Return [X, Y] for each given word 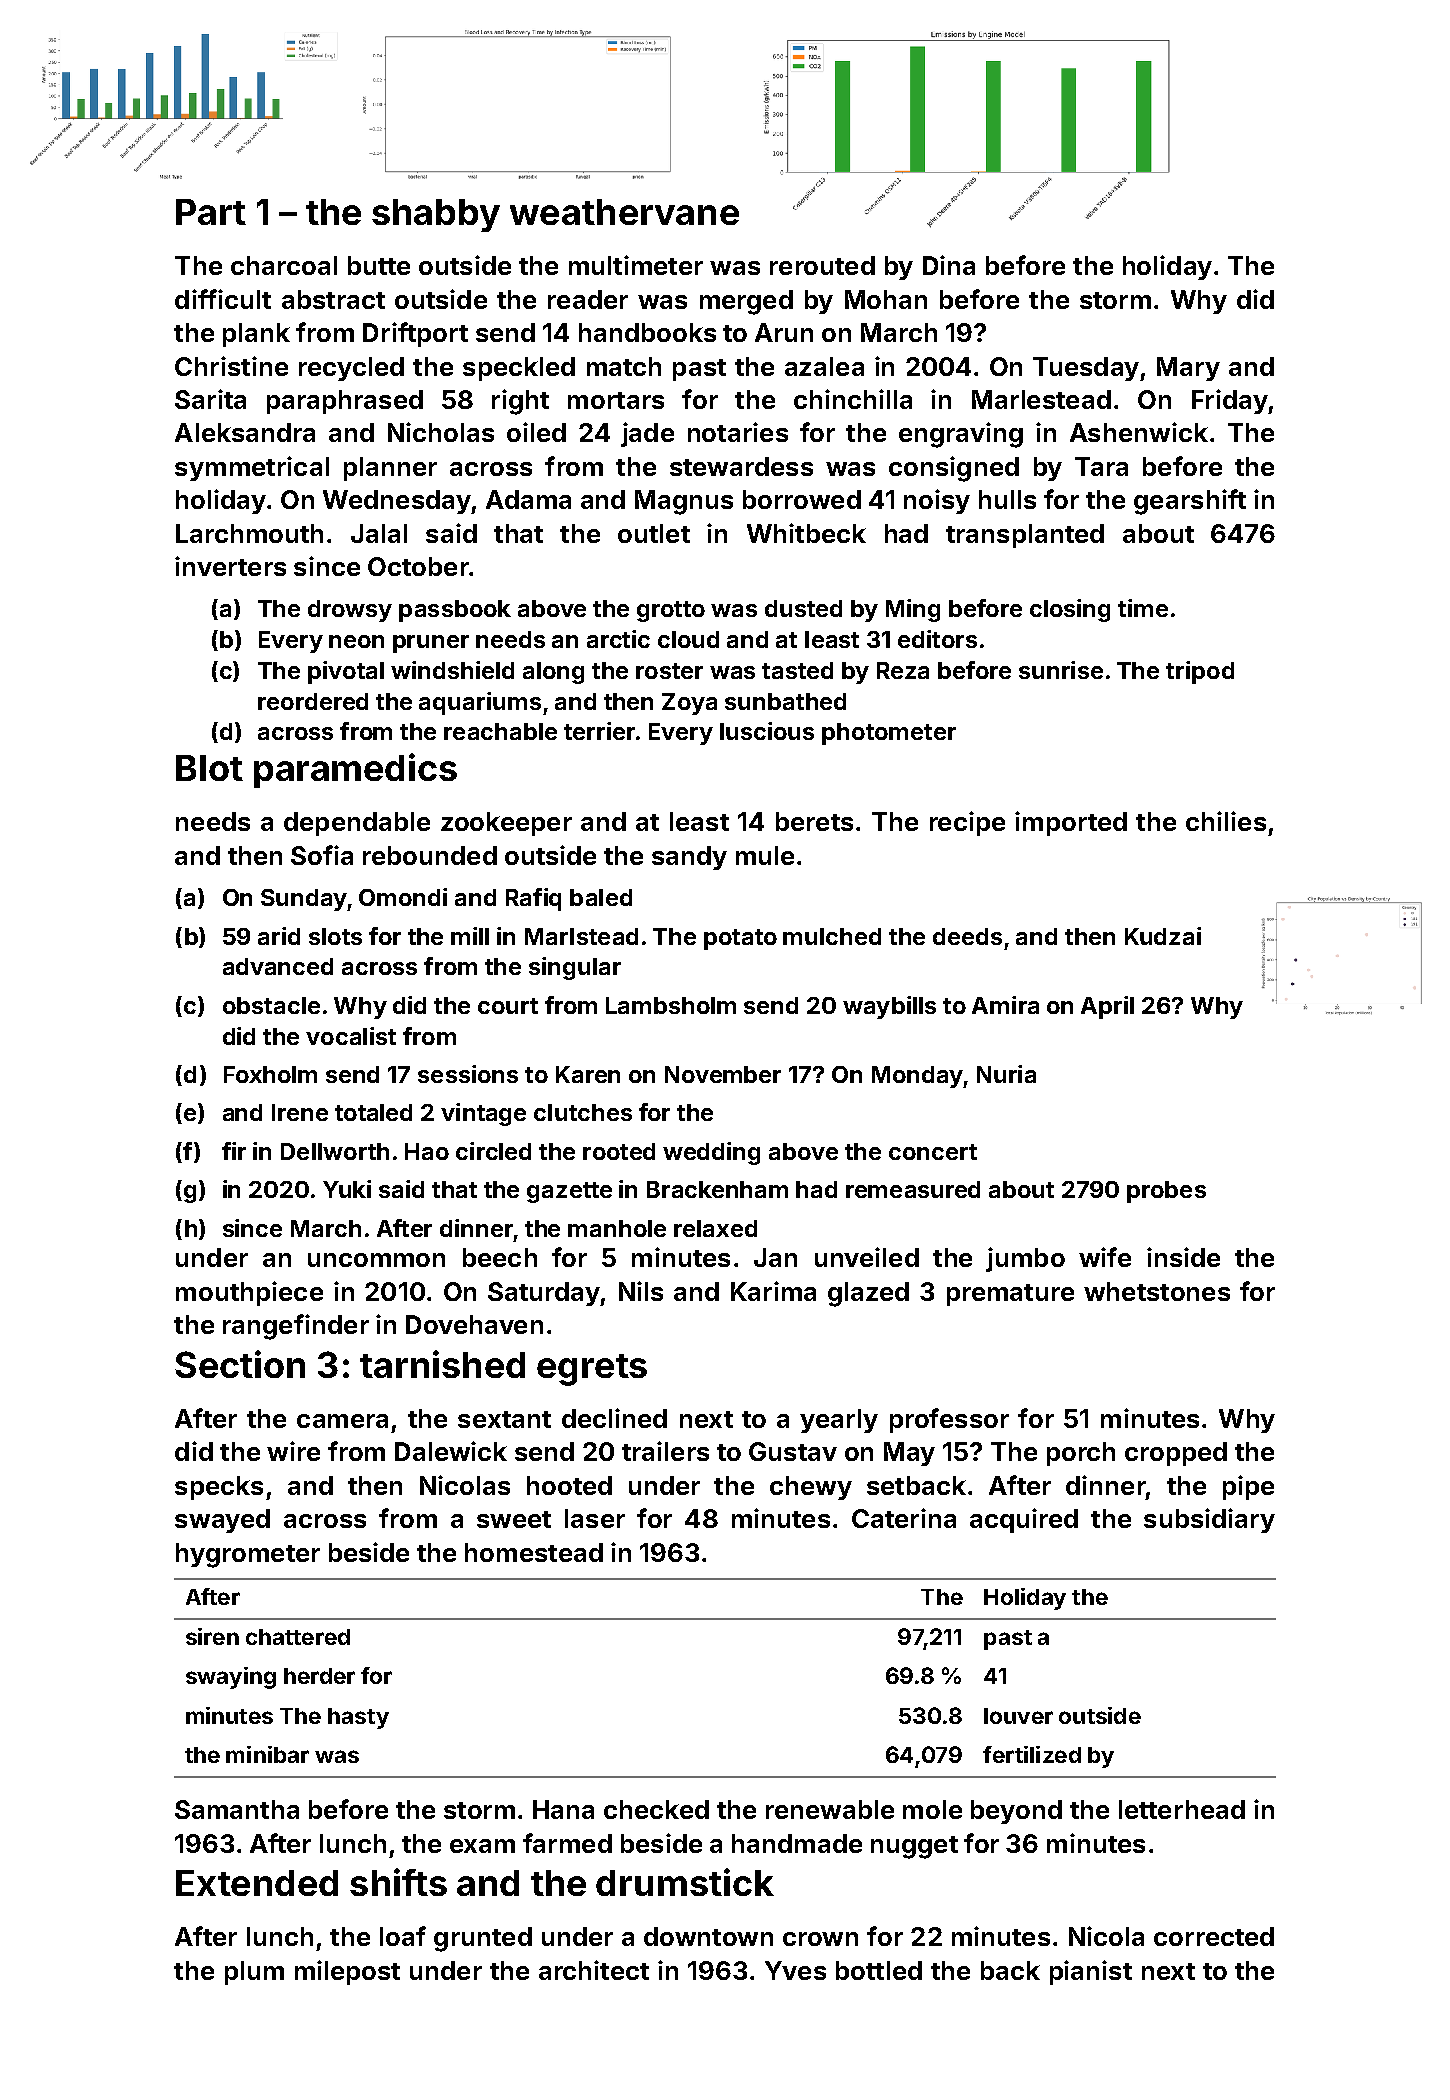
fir [234, 1151]
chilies [1226, 821]
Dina [949, 265]
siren [212, 1636]
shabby [436, 215]
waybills [889, 1007]
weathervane [624, 212]
